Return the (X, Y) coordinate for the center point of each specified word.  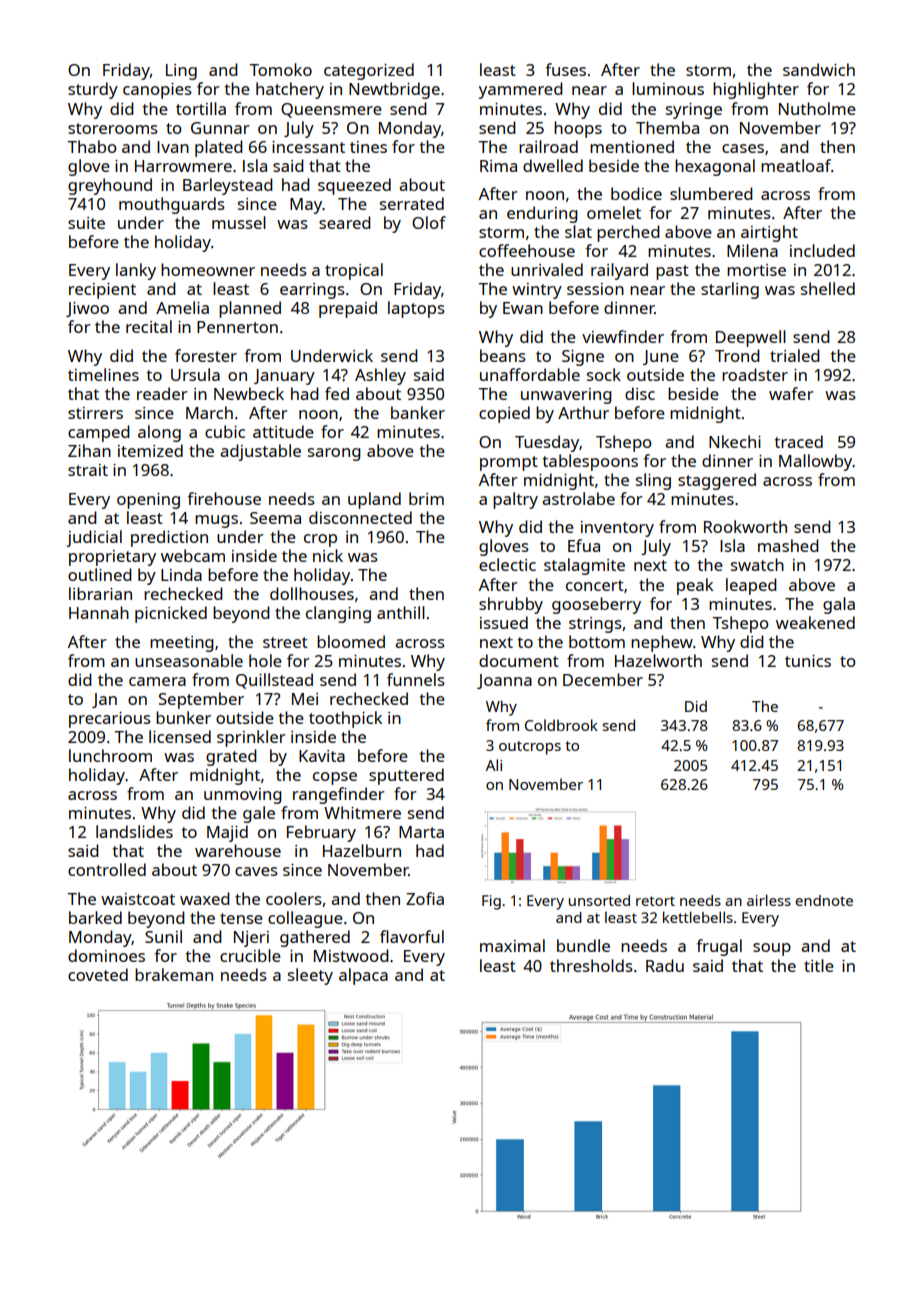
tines (368, 147)
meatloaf (796, 165)
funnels (416, 679)
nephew (662, 643)
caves (256, 871)
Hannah (99, 612)
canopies (157, 91)
